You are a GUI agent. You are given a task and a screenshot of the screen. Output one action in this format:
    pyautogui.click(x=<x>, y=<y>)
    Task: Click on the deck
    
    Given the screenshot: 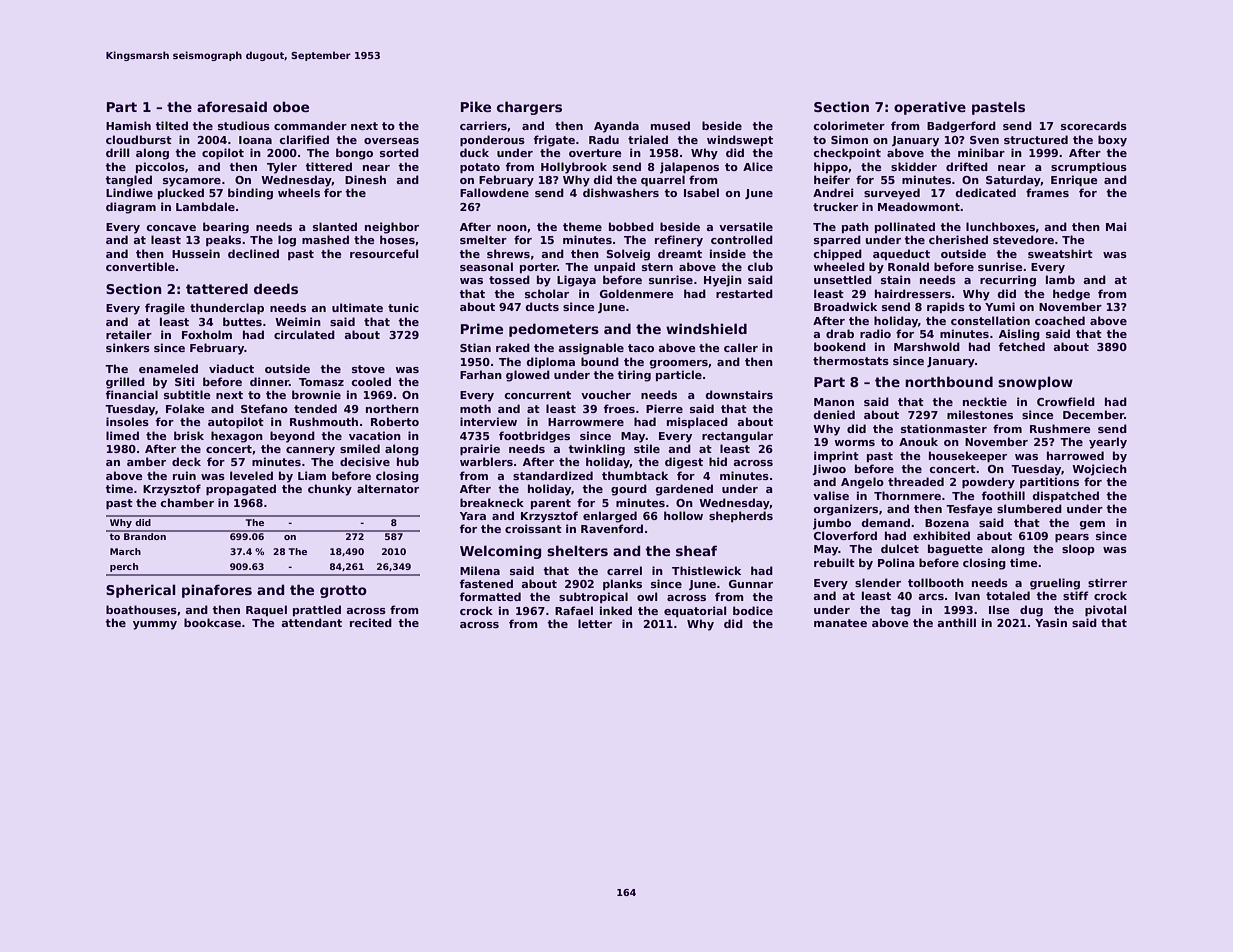 What is the action you would take?
    pyautogui.click(x=186, y=461)
